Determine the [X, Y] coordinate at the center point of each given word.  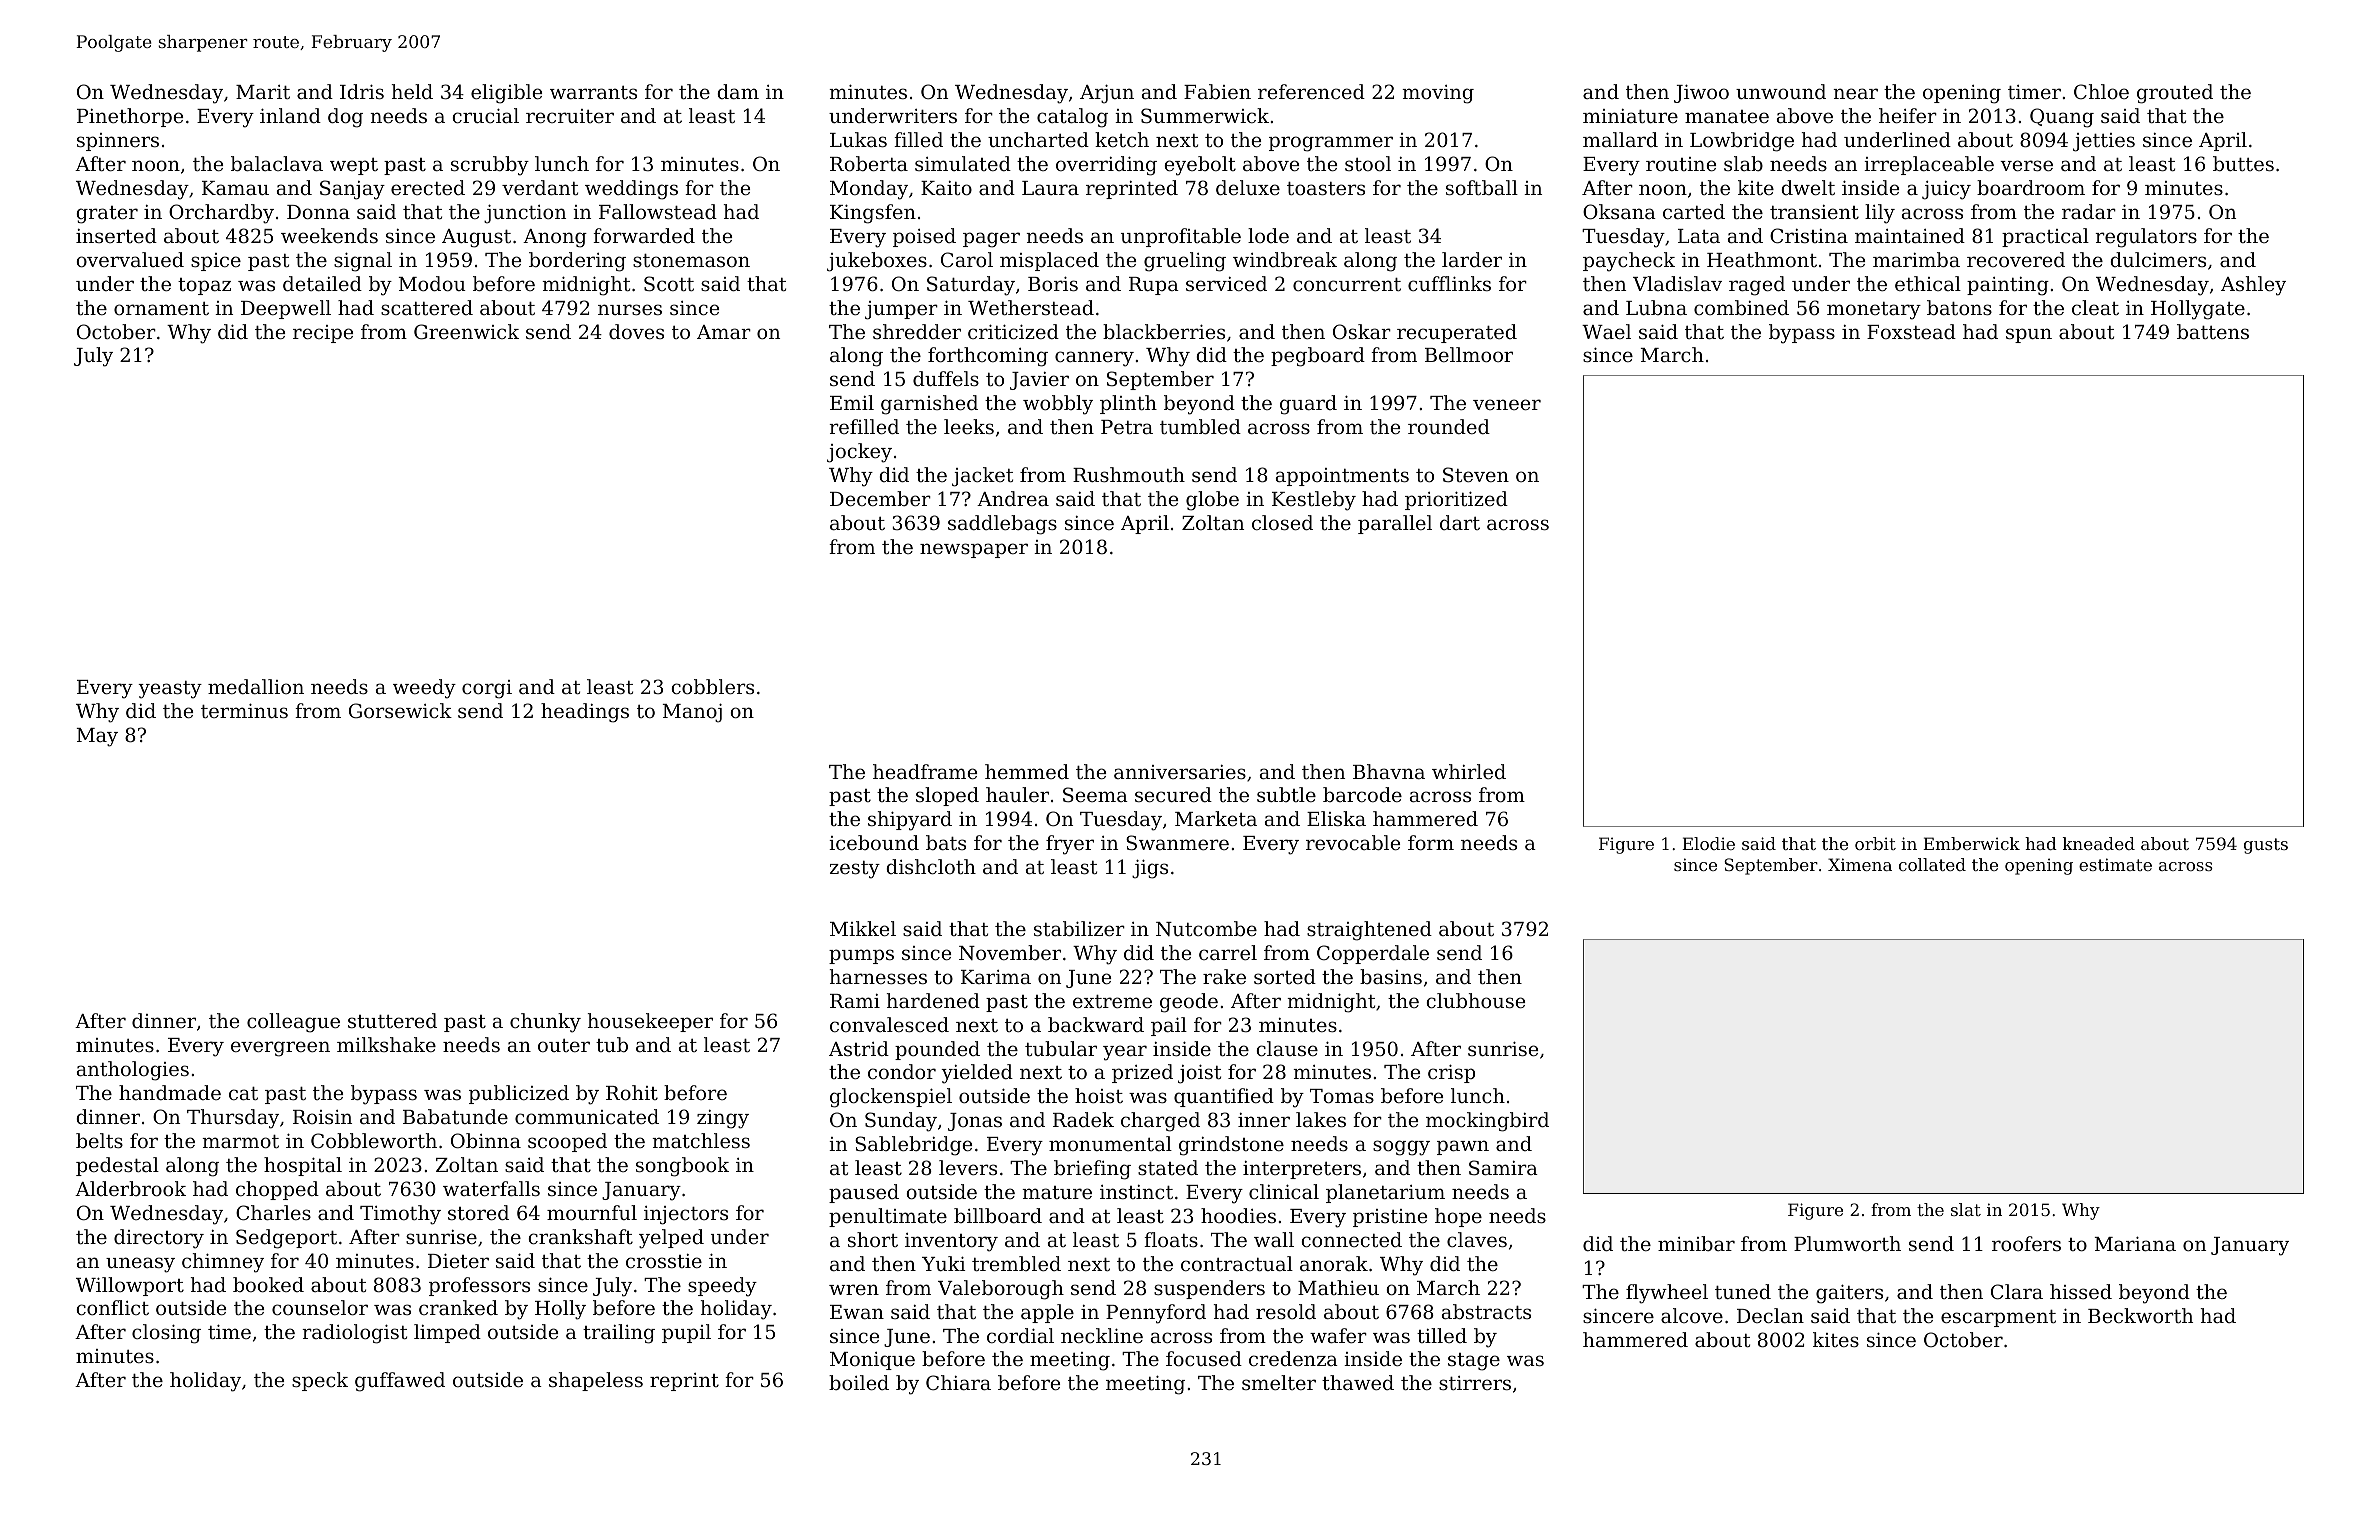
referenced [1311, 91]
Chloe [2101, 91]
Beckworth [2140, 1315]
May [97, 737]
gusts [2266, 846]
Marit [263, 92]
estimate [2115, 864]
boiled [859, 1382]
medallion [256, 686]
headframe [925, 771]
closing [166, 1334]
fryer [1070, 845]
